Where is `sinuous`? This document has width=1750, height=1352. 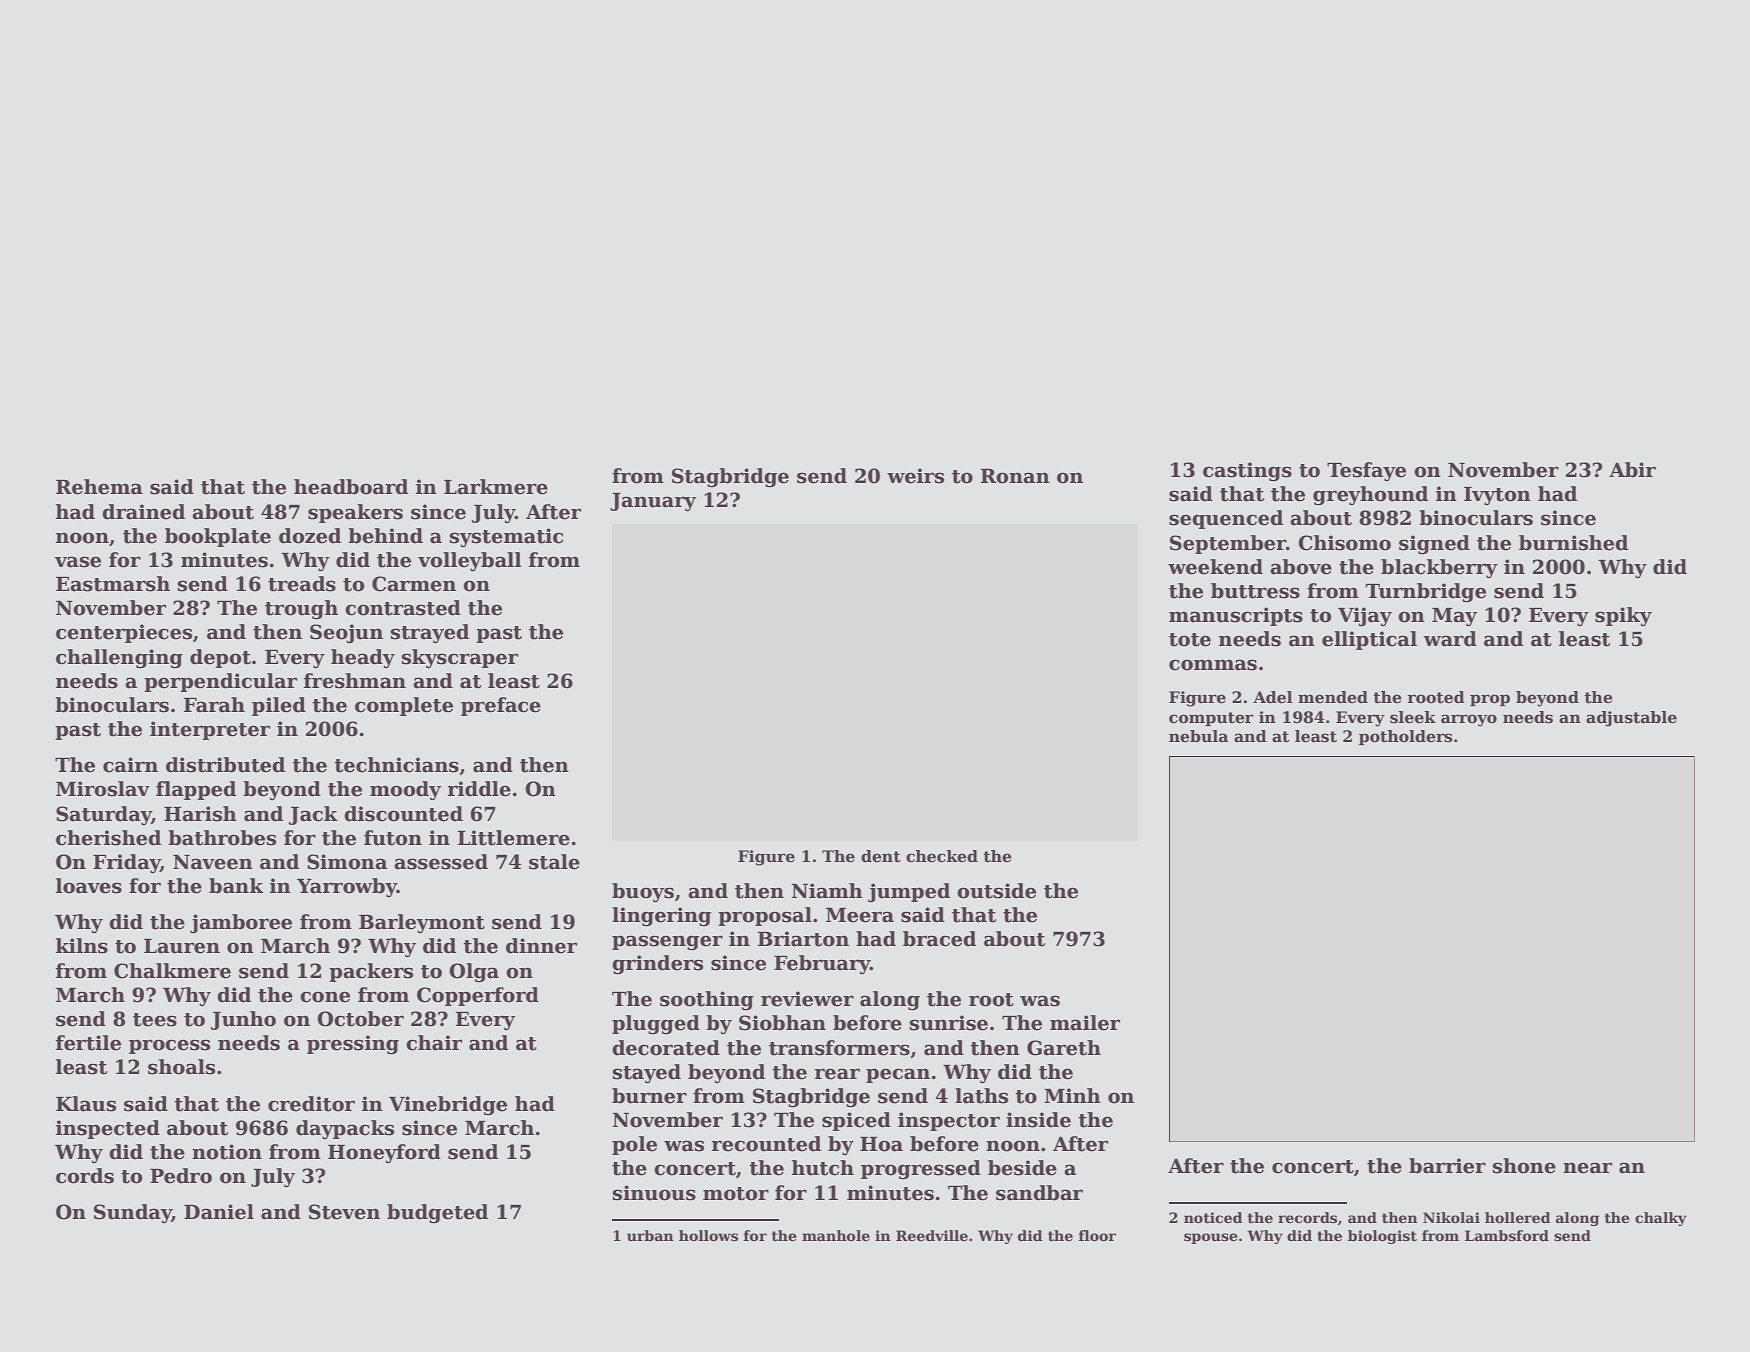
sinuous is located at coordinates (654, 1193).
